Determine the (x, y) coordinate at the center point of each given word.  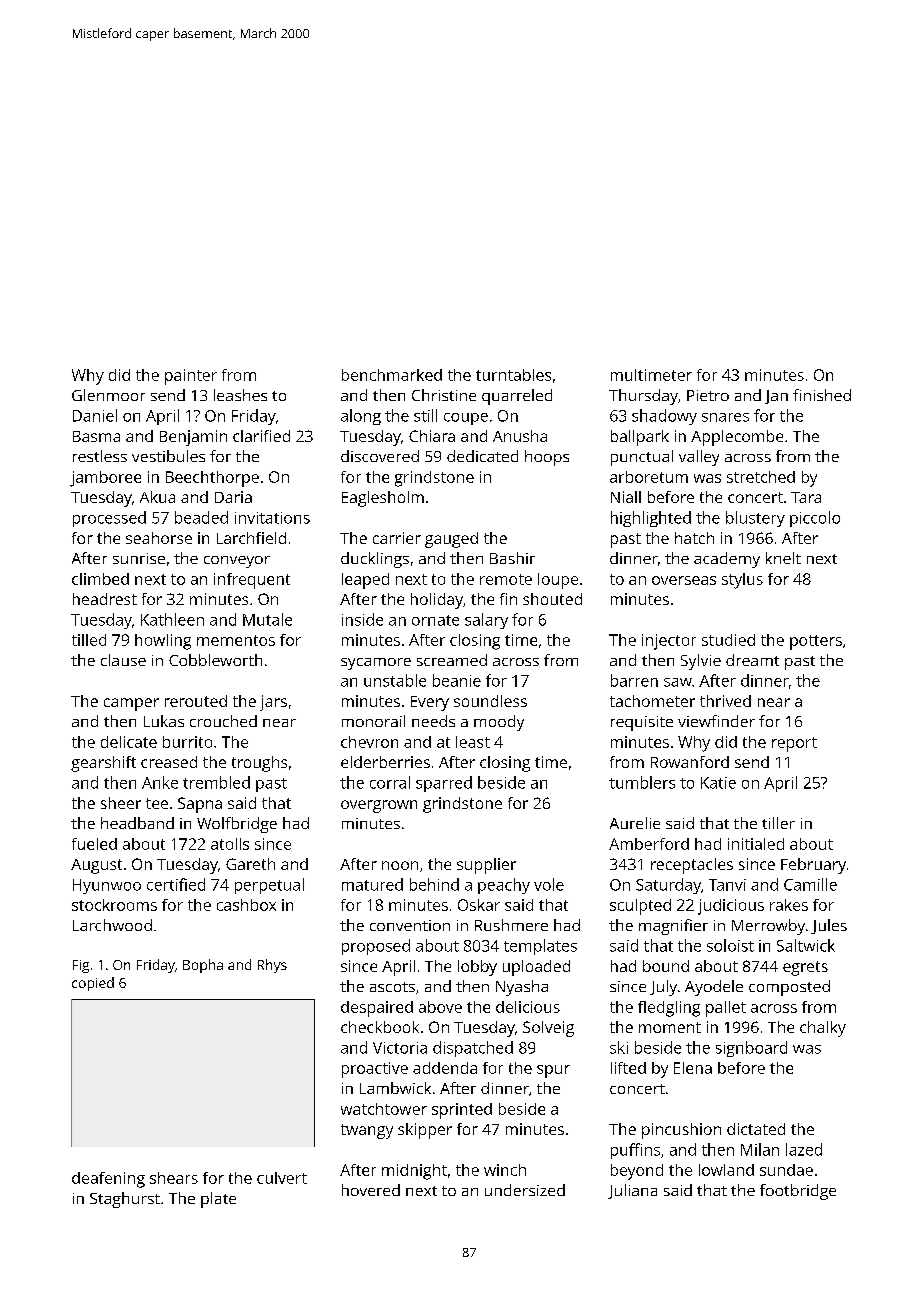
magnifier (673, 927)
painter (191, 377)
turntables (513, 375)
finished (822, 395)
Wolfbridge (237, 825)
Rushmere (511, 925)
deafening (108, 1180)
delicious (528, 1007)
